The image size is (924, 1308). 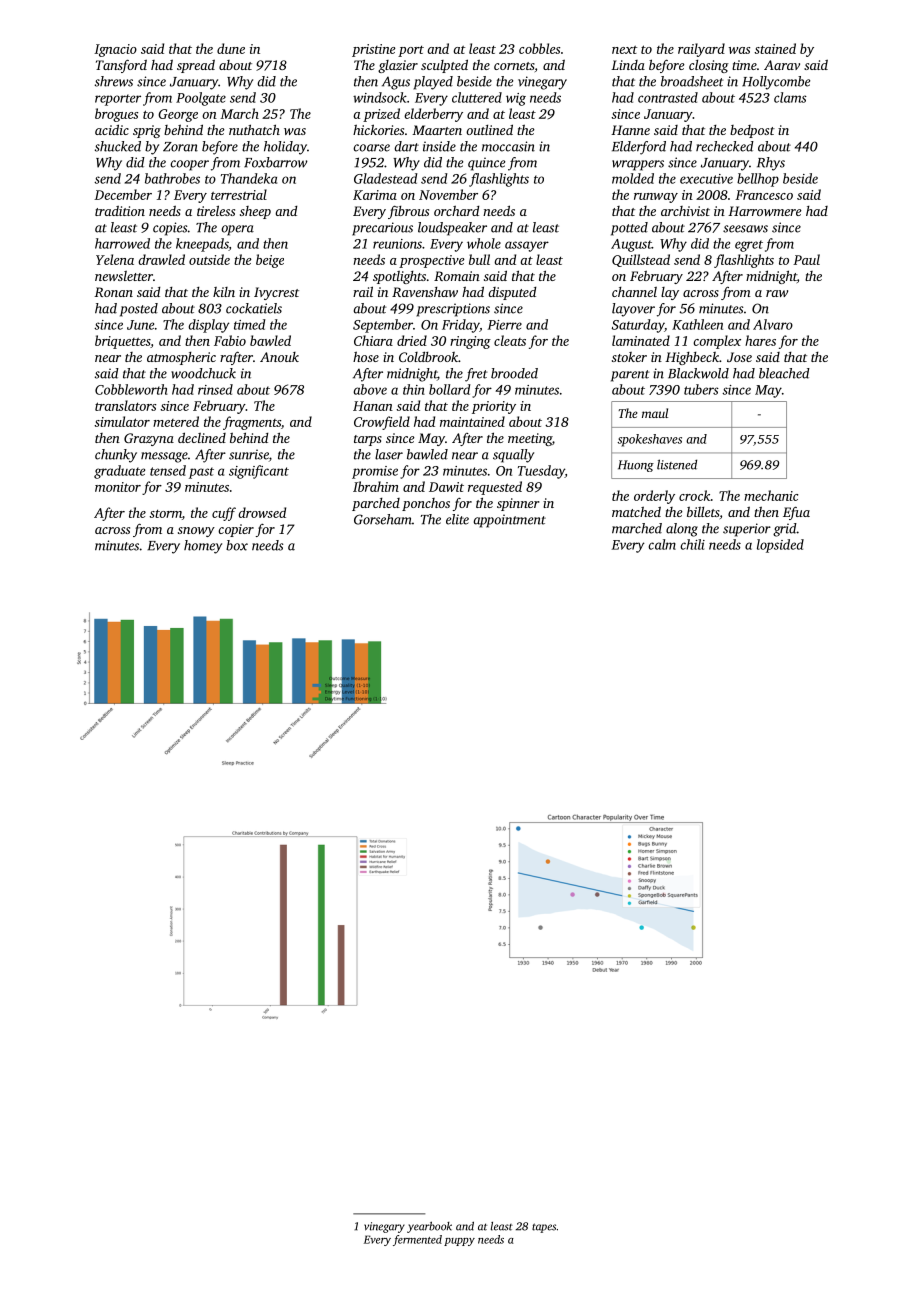 I want to click on lopsided, so click(x=780, y=546).
